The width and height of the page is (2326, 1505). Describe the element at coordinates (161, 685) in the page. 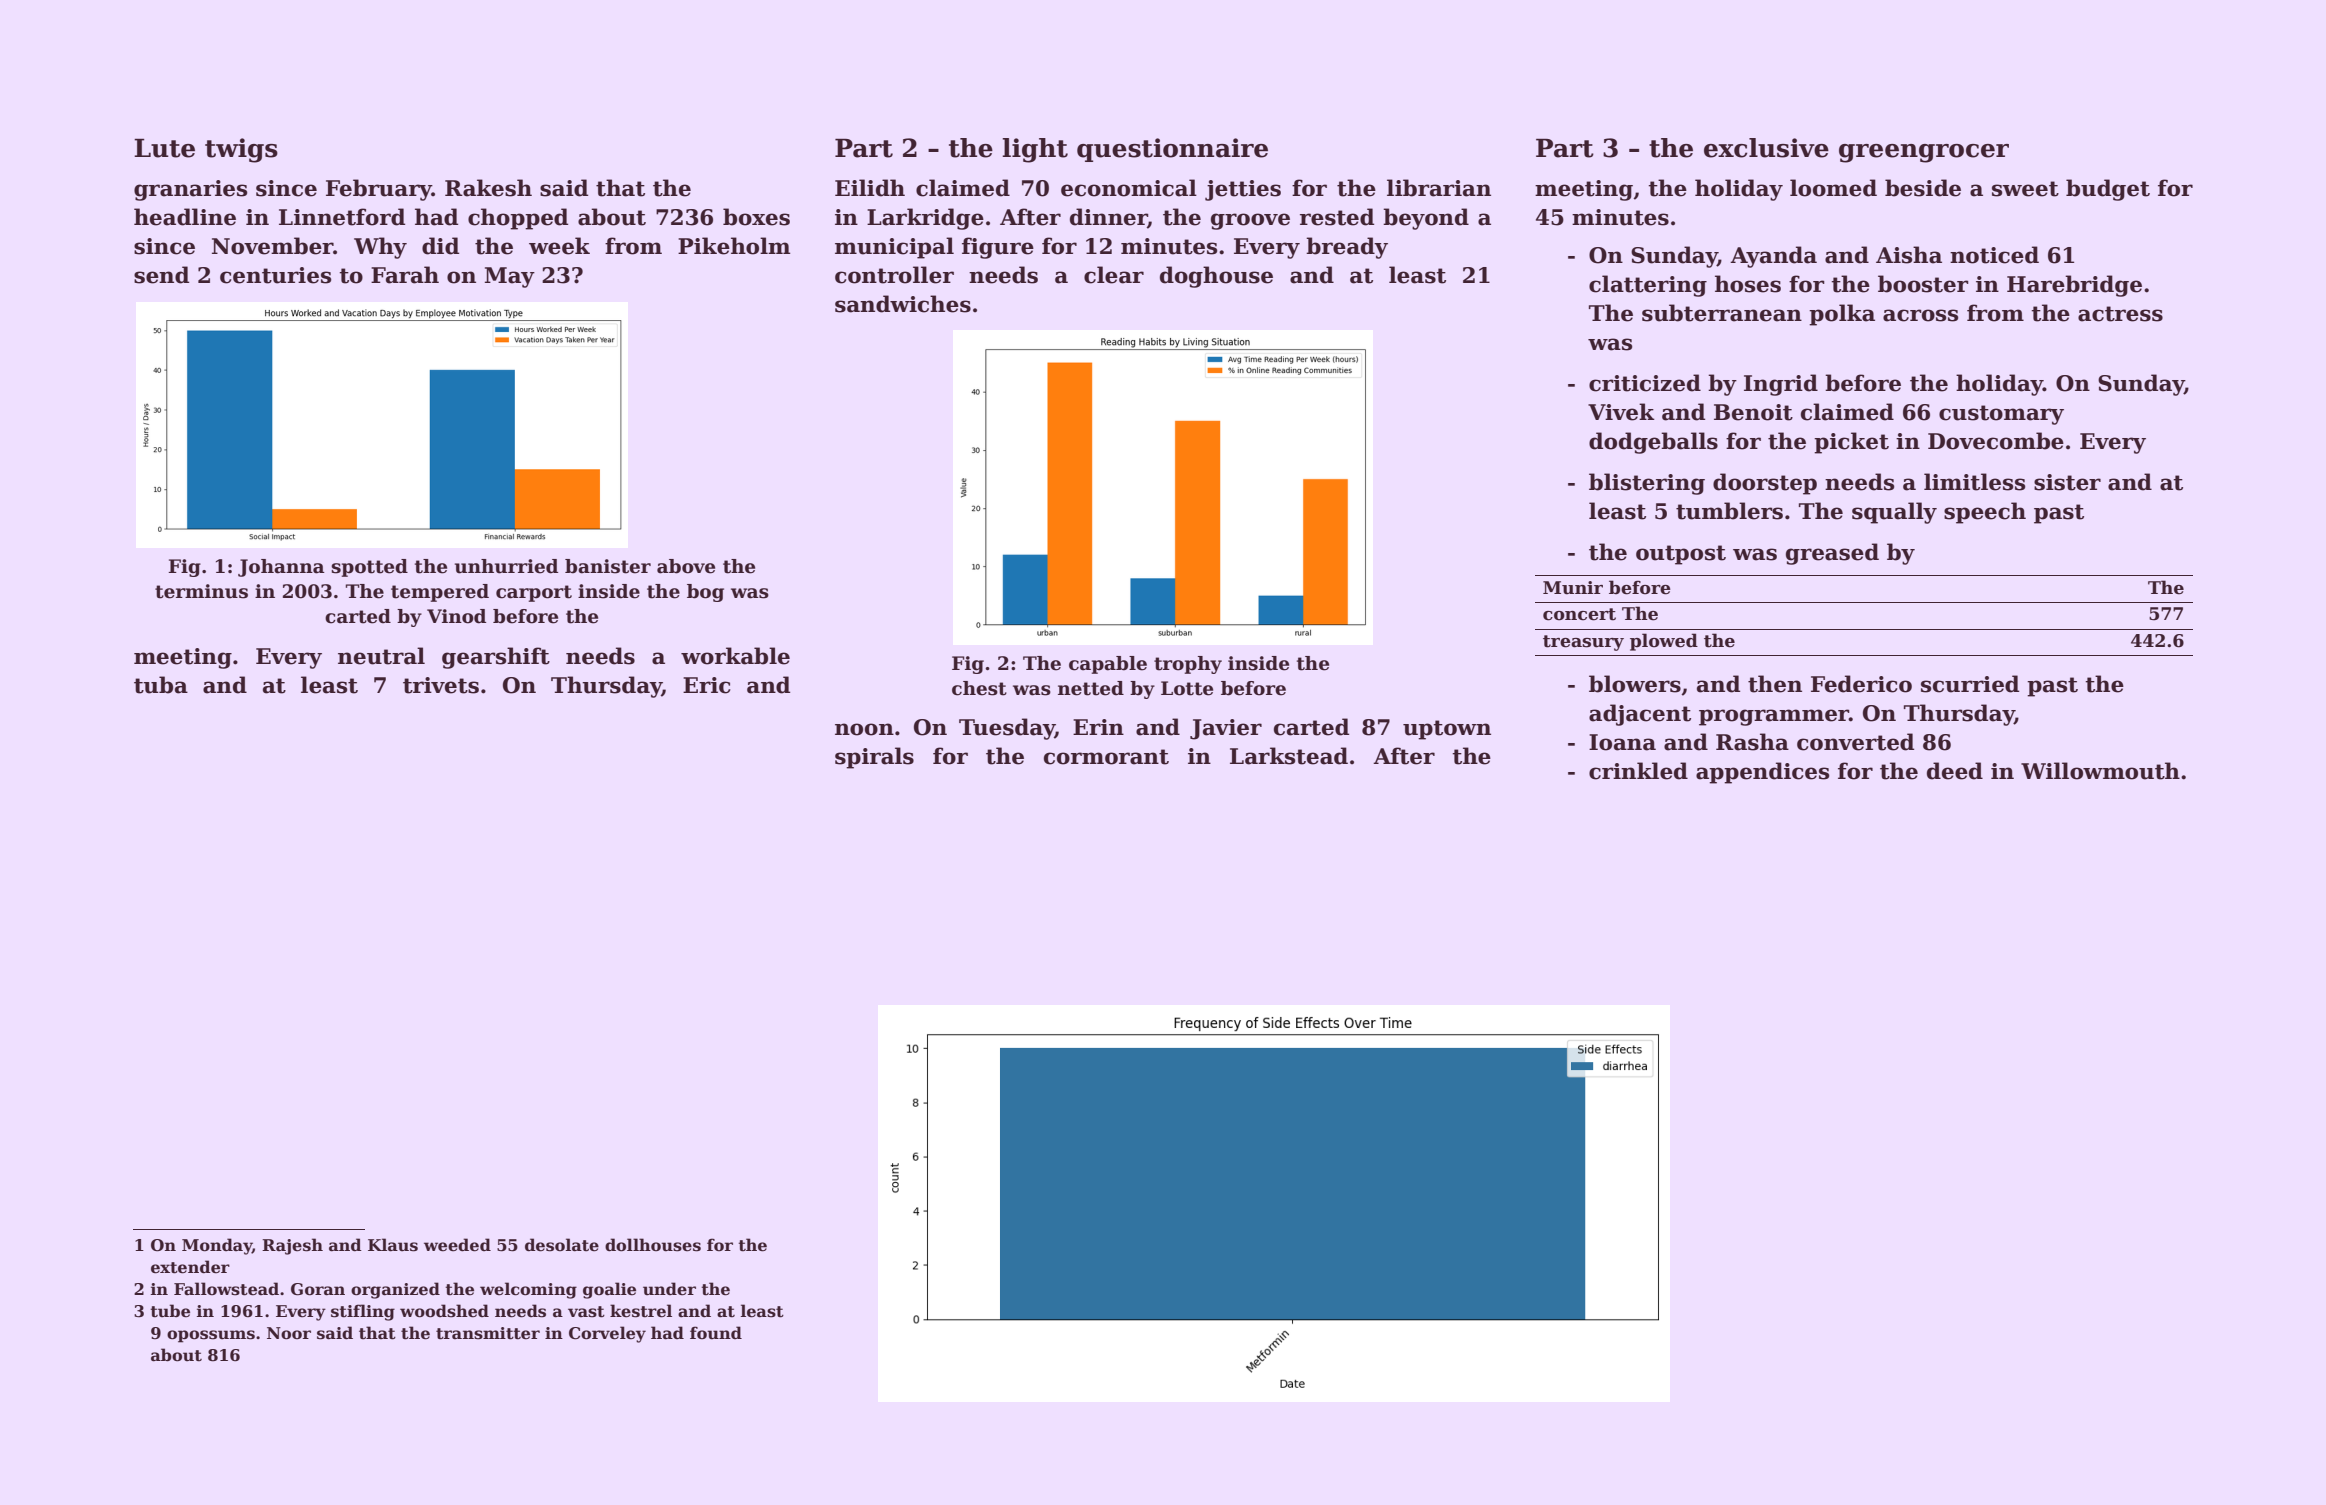

I see `tuba` at that location.
